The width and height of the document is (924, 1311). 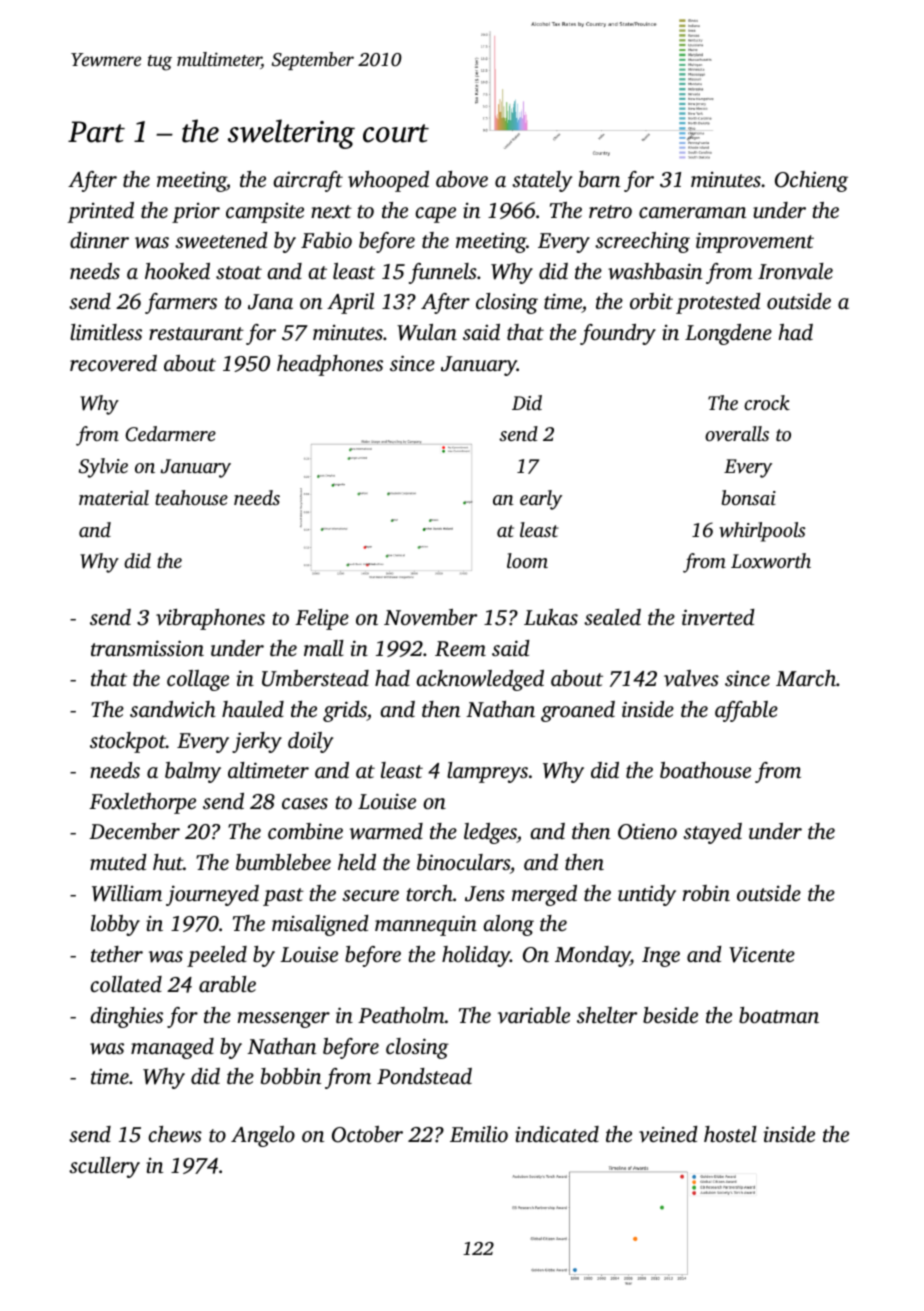 I want to click on screeching, so click(x=642, y=242).
